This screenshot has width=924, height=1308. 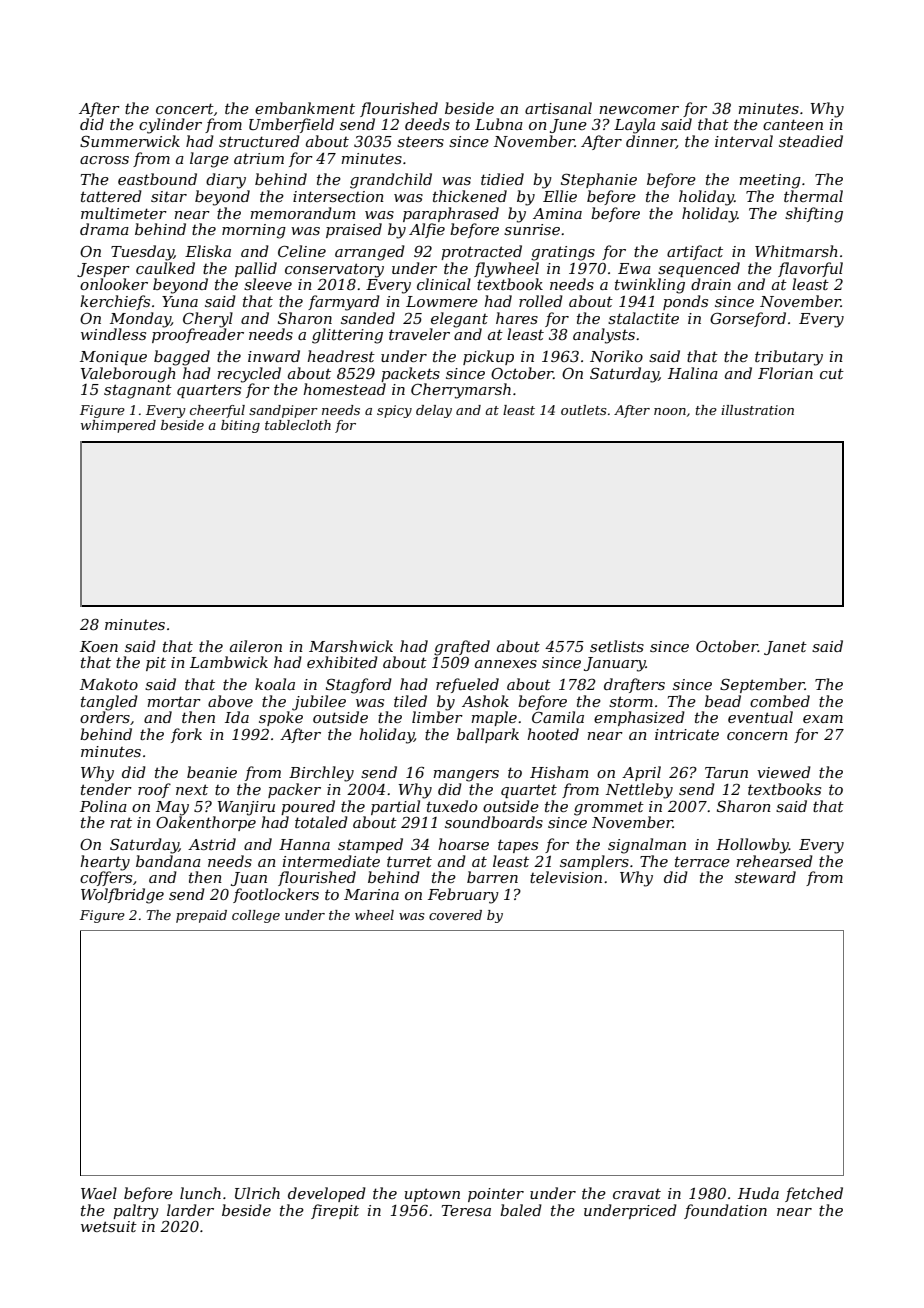 I want to click on Koen, so click(x=99, y=646).
